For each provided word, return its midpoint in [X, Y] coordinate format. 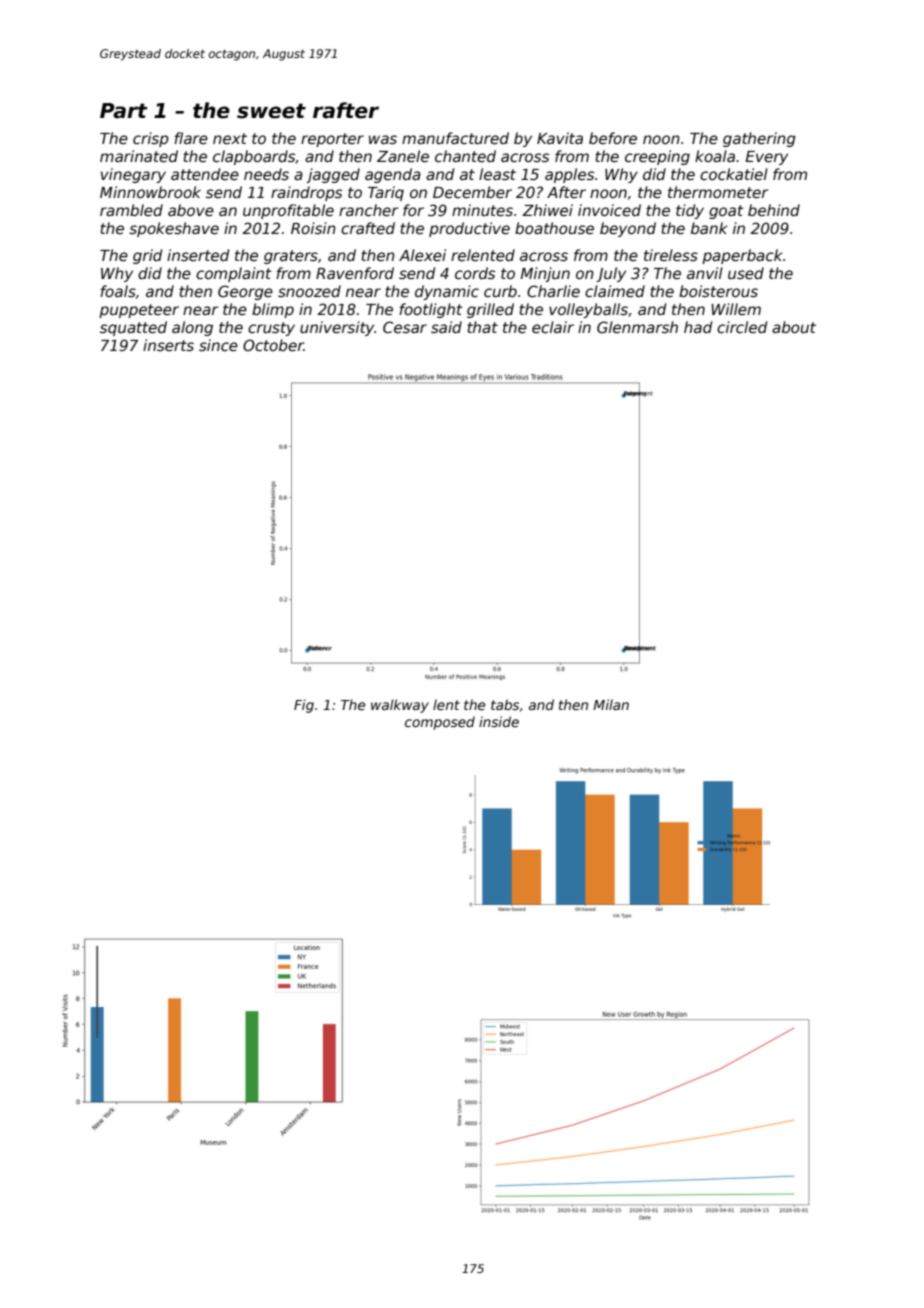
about [794, 327]
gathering [759, 139]
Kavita [560, 138]
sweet [271, 111]
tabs [505, 704]
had [698, 327]
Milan [611, 704]
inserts [168, 345]
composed [440, 723]
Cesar [405, 327]
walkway [400, 706]
